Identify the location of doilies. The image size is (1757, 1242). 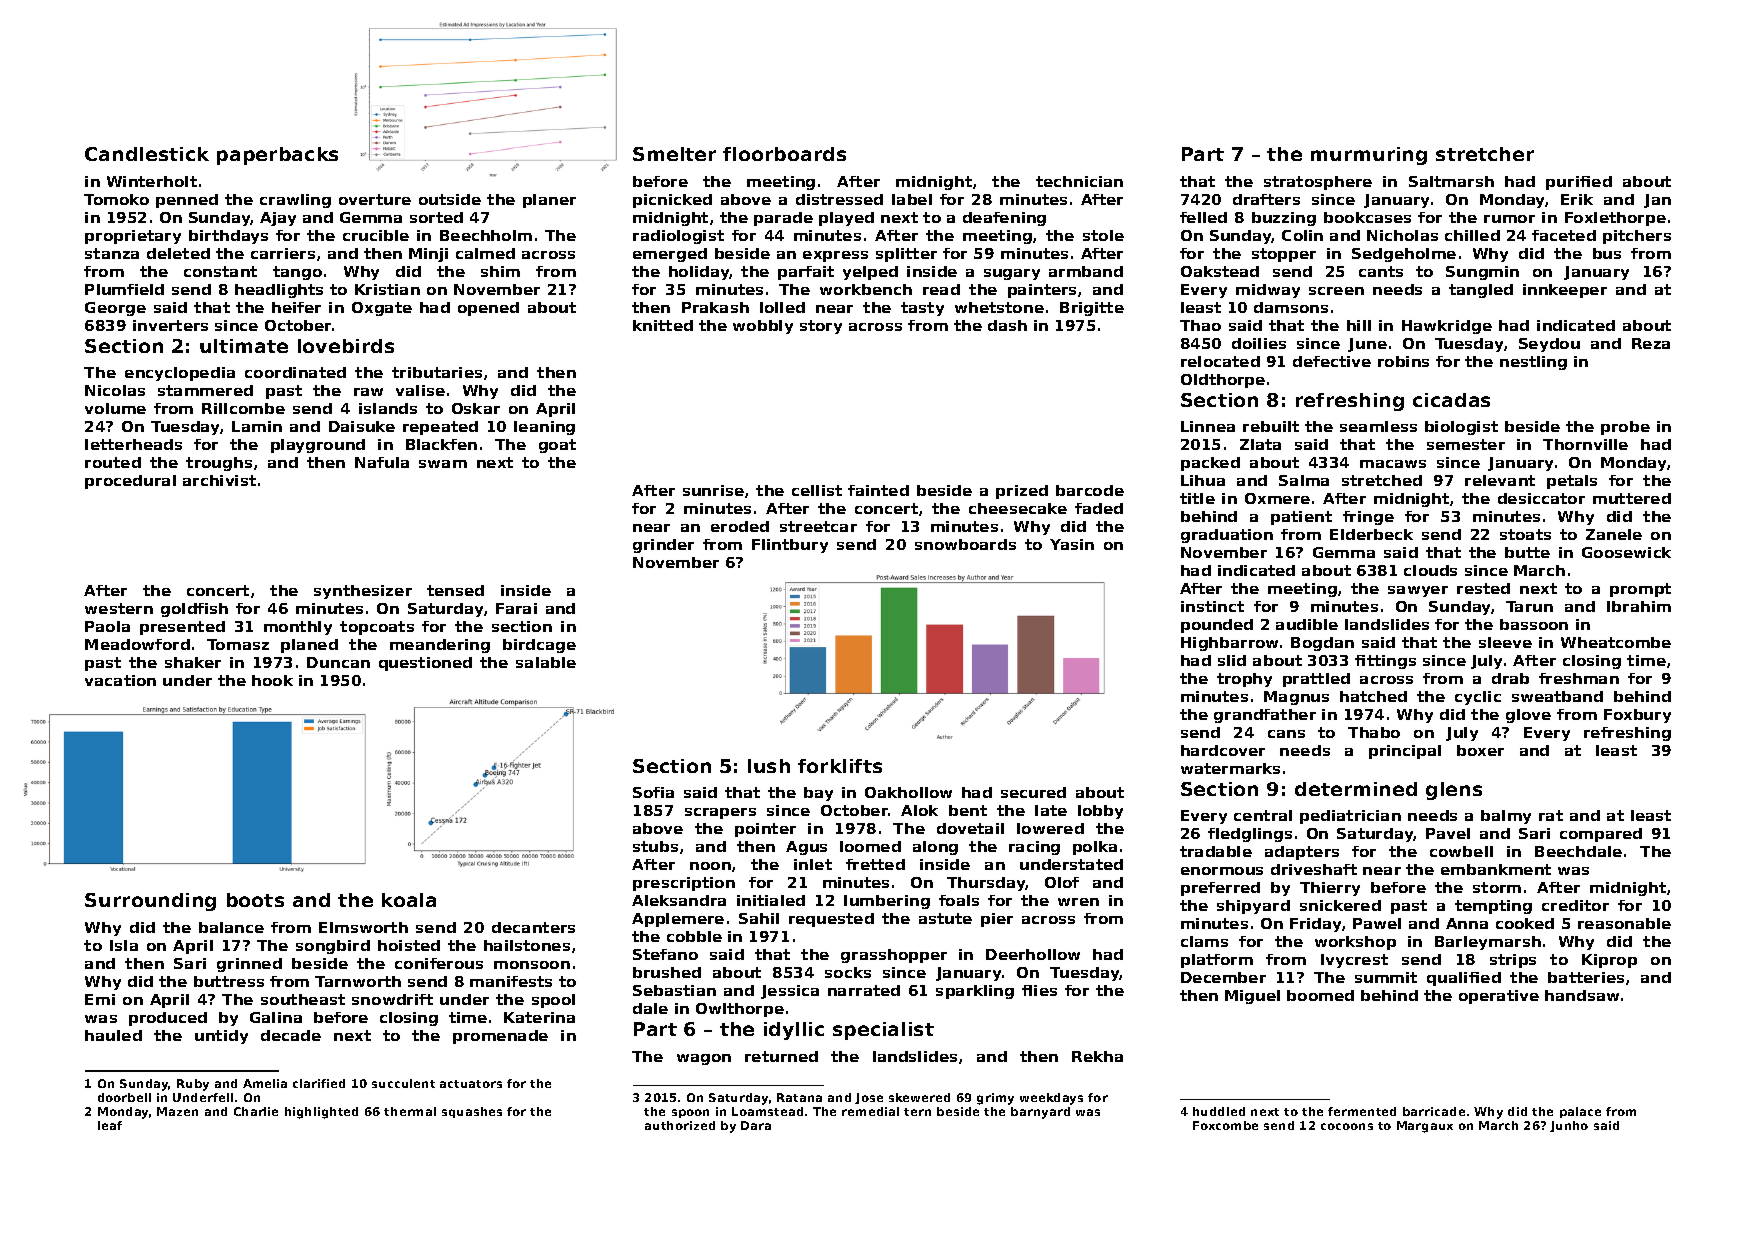
(1259, 343).
